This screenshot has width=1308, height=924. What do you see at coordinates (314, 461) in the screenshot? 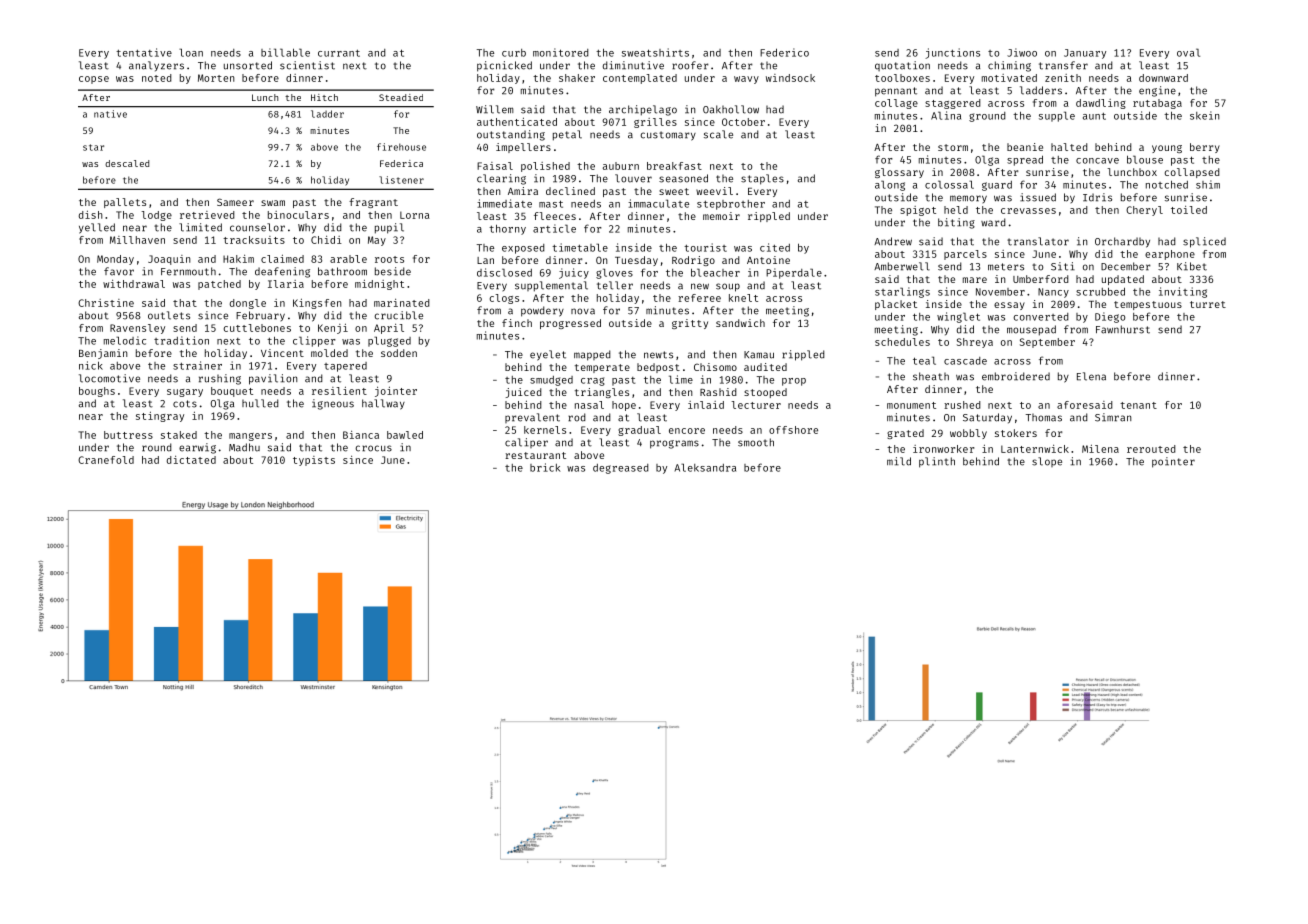
I see `typists` at bounding box center [314, 461].
